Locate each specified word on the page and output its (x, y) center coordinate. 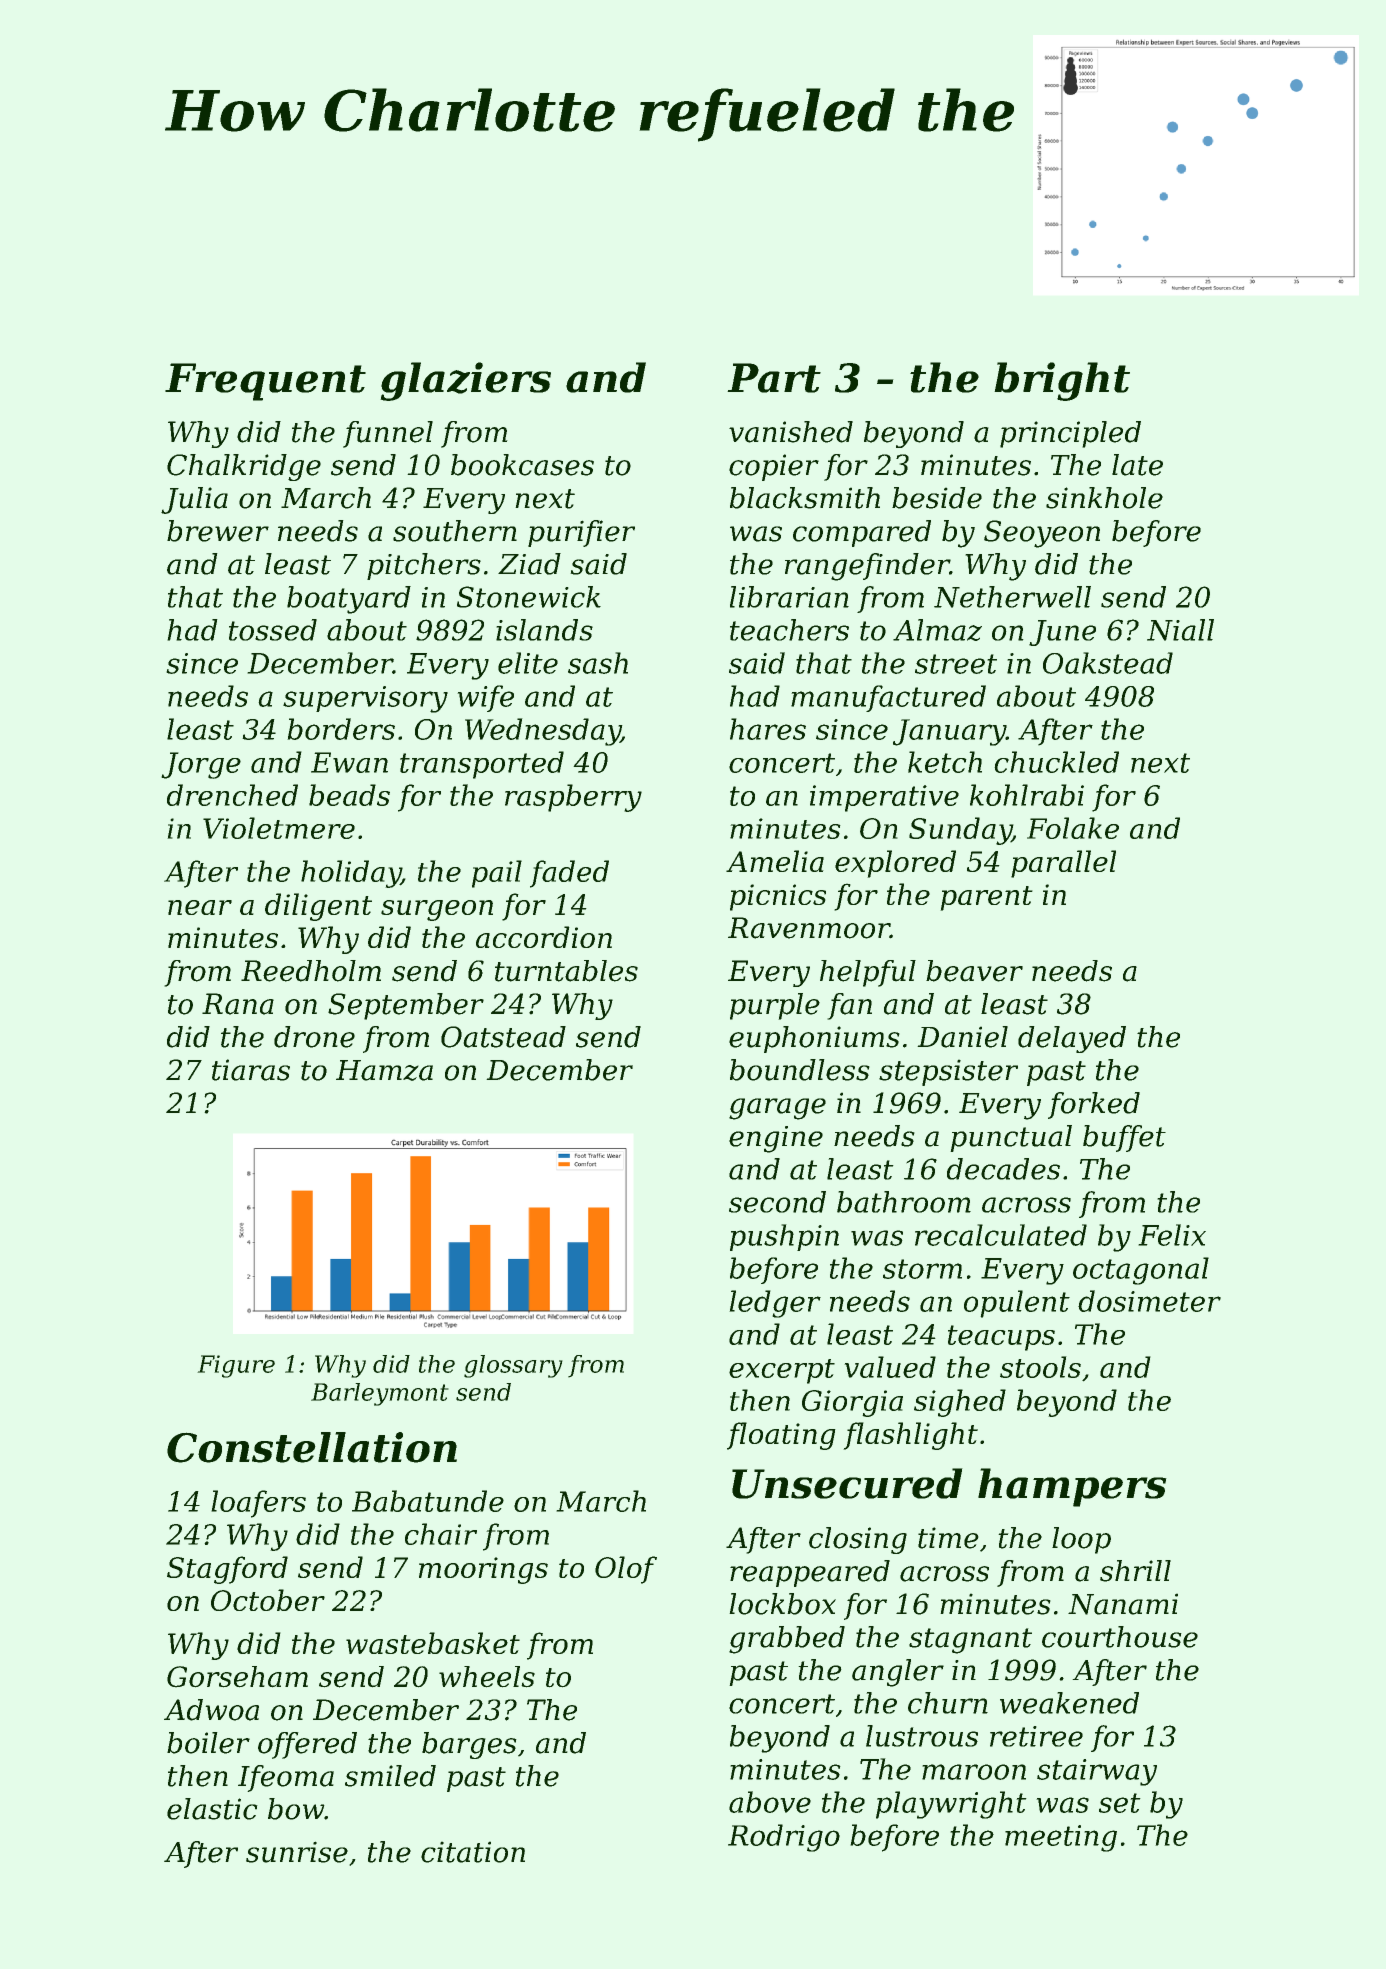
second (777, 1202)
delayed (1072, 1039)
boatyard (349, 600)
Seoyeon (1042, 534)
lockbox (782, 1604)
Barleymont (380, 1394)
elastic (212, 1809)
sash (598, 663)
